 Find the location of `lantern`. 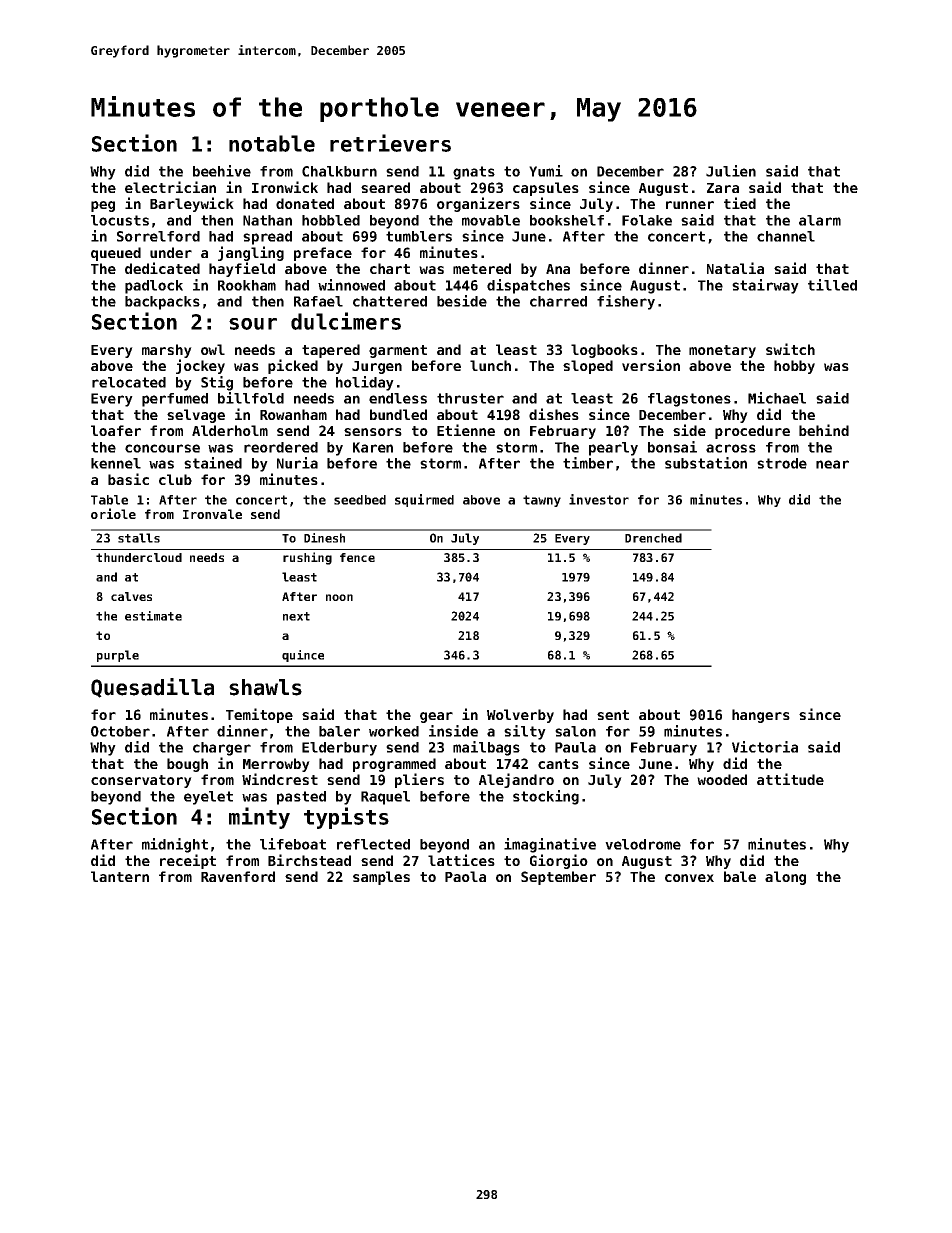

lantern is located at coordinates (120, 876).
